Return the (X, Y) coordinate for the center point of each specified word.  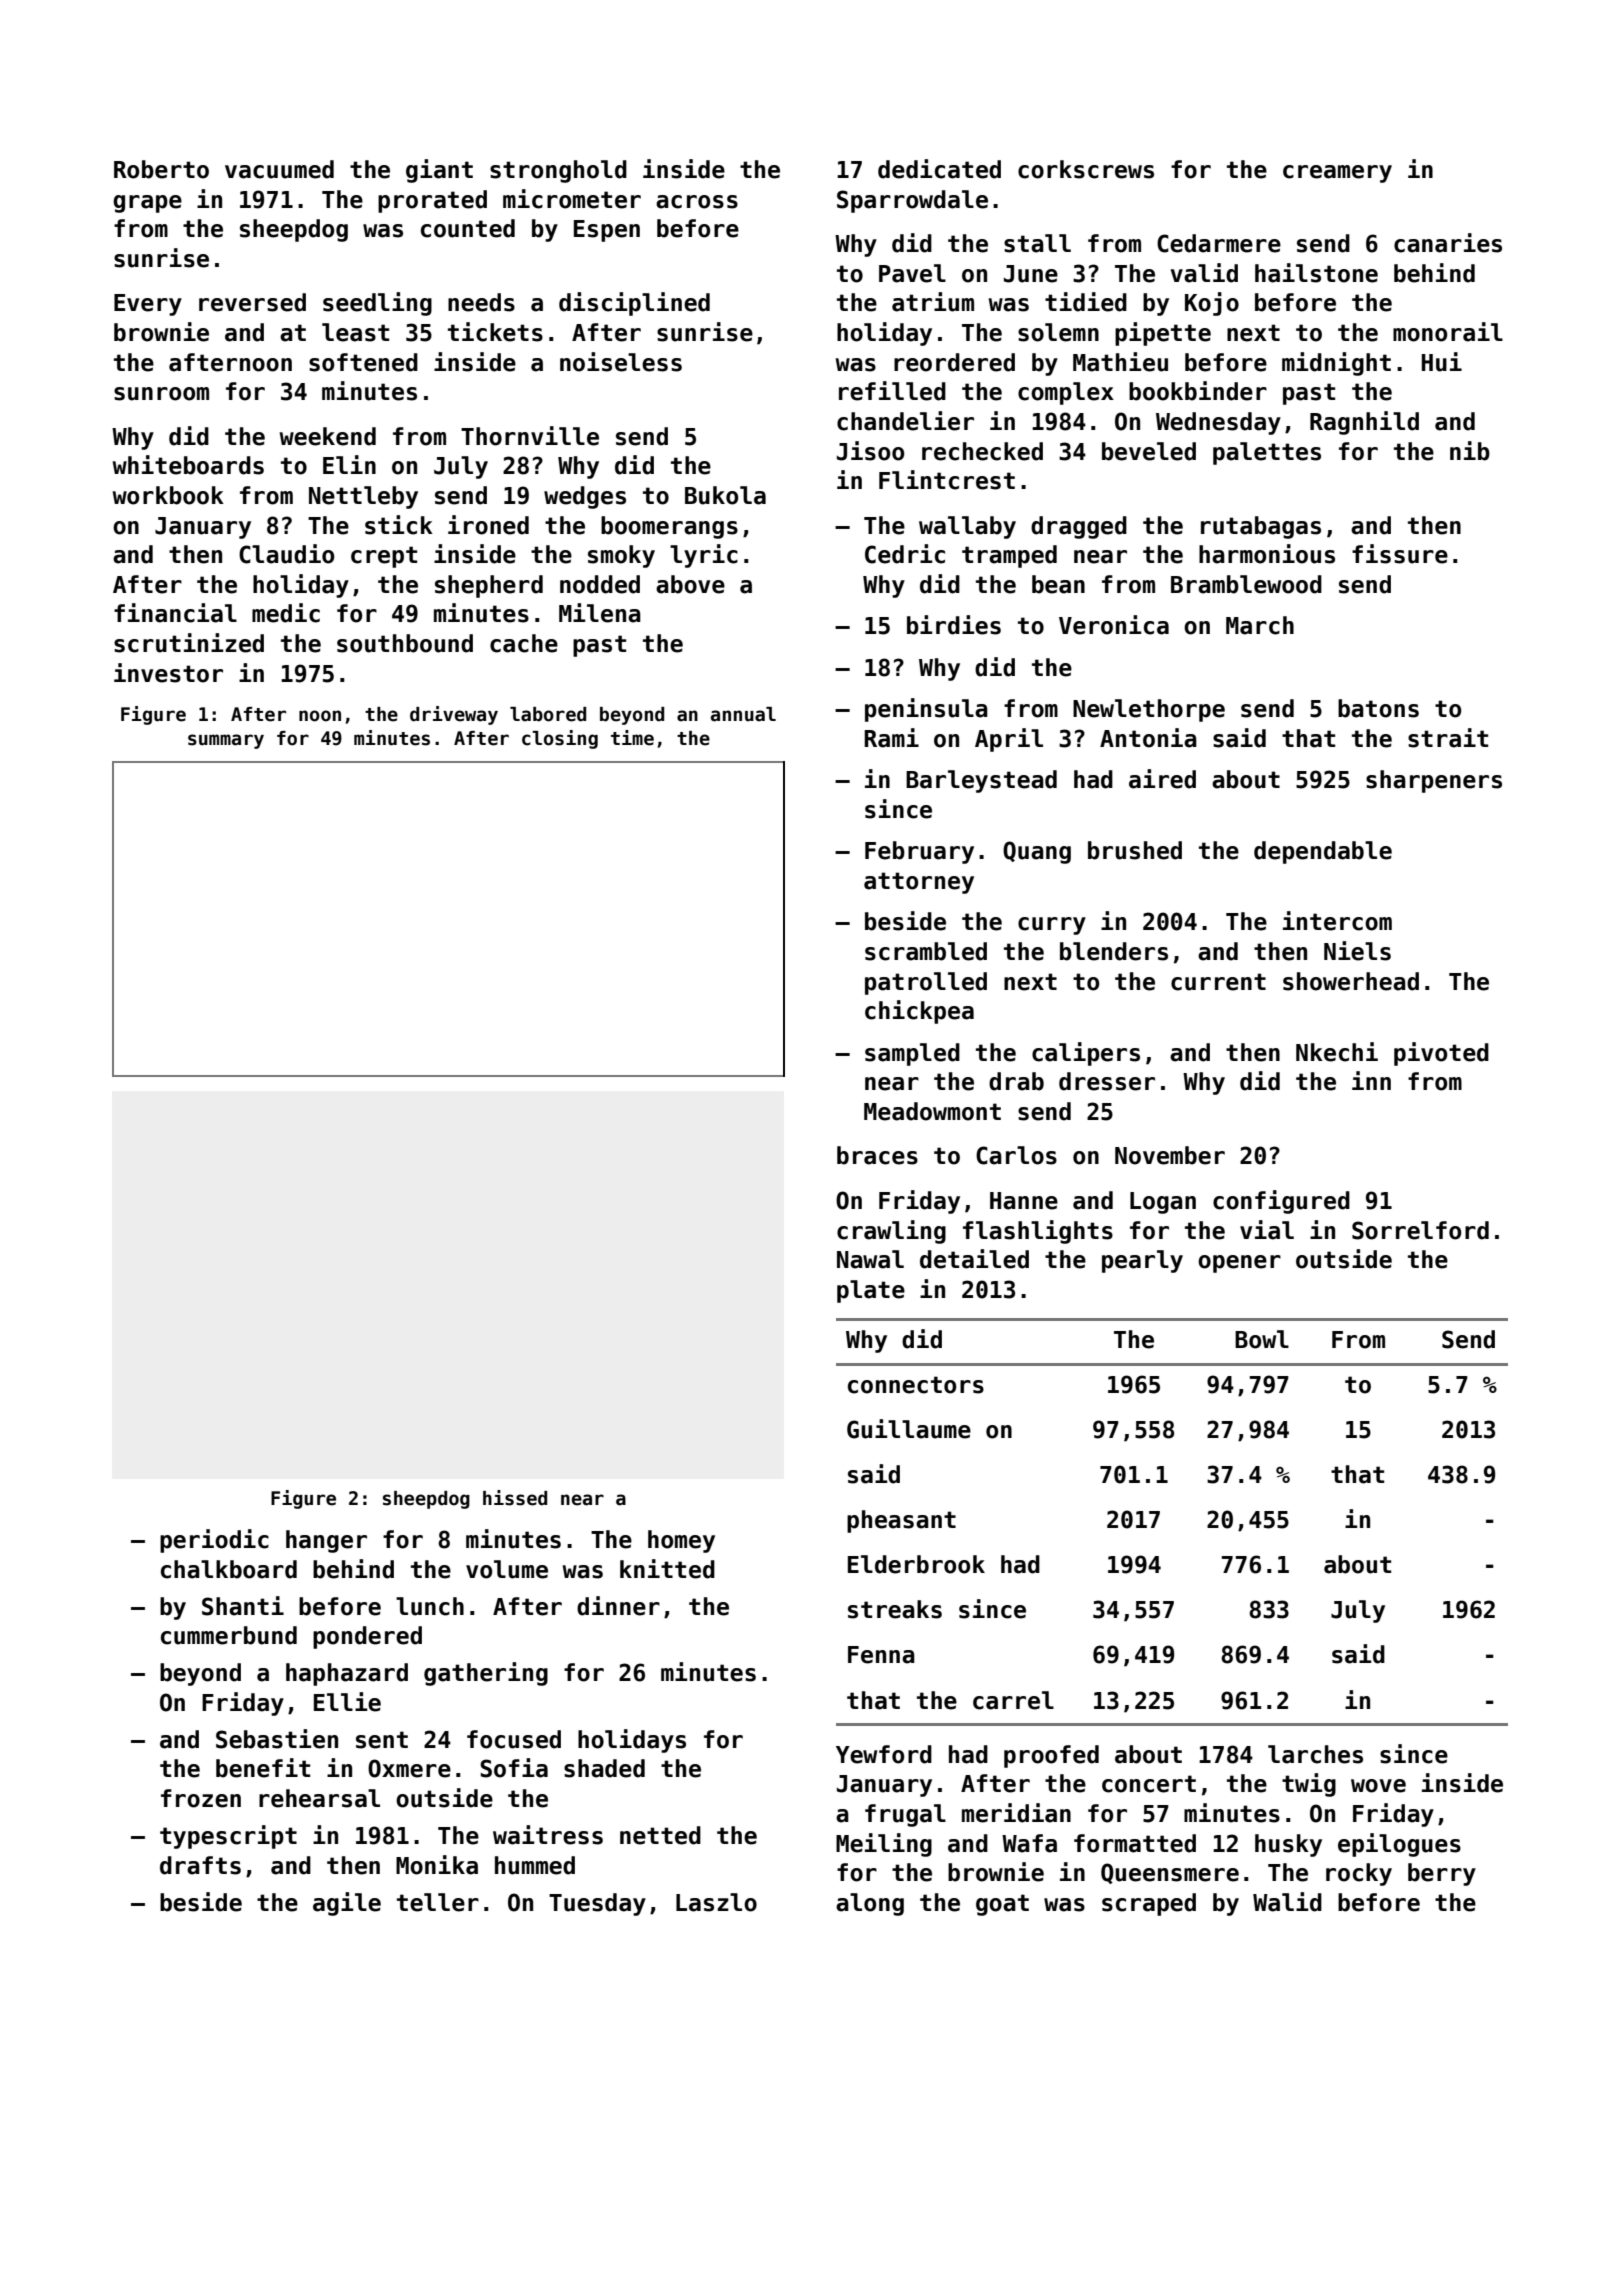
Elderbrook (916, 1564)
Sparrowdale (912, 201)
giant (439, 171)
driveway (454, 715)
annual (743, 714)
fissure (1400, 554)
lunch (430, 1606)
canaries (1448, 243)
